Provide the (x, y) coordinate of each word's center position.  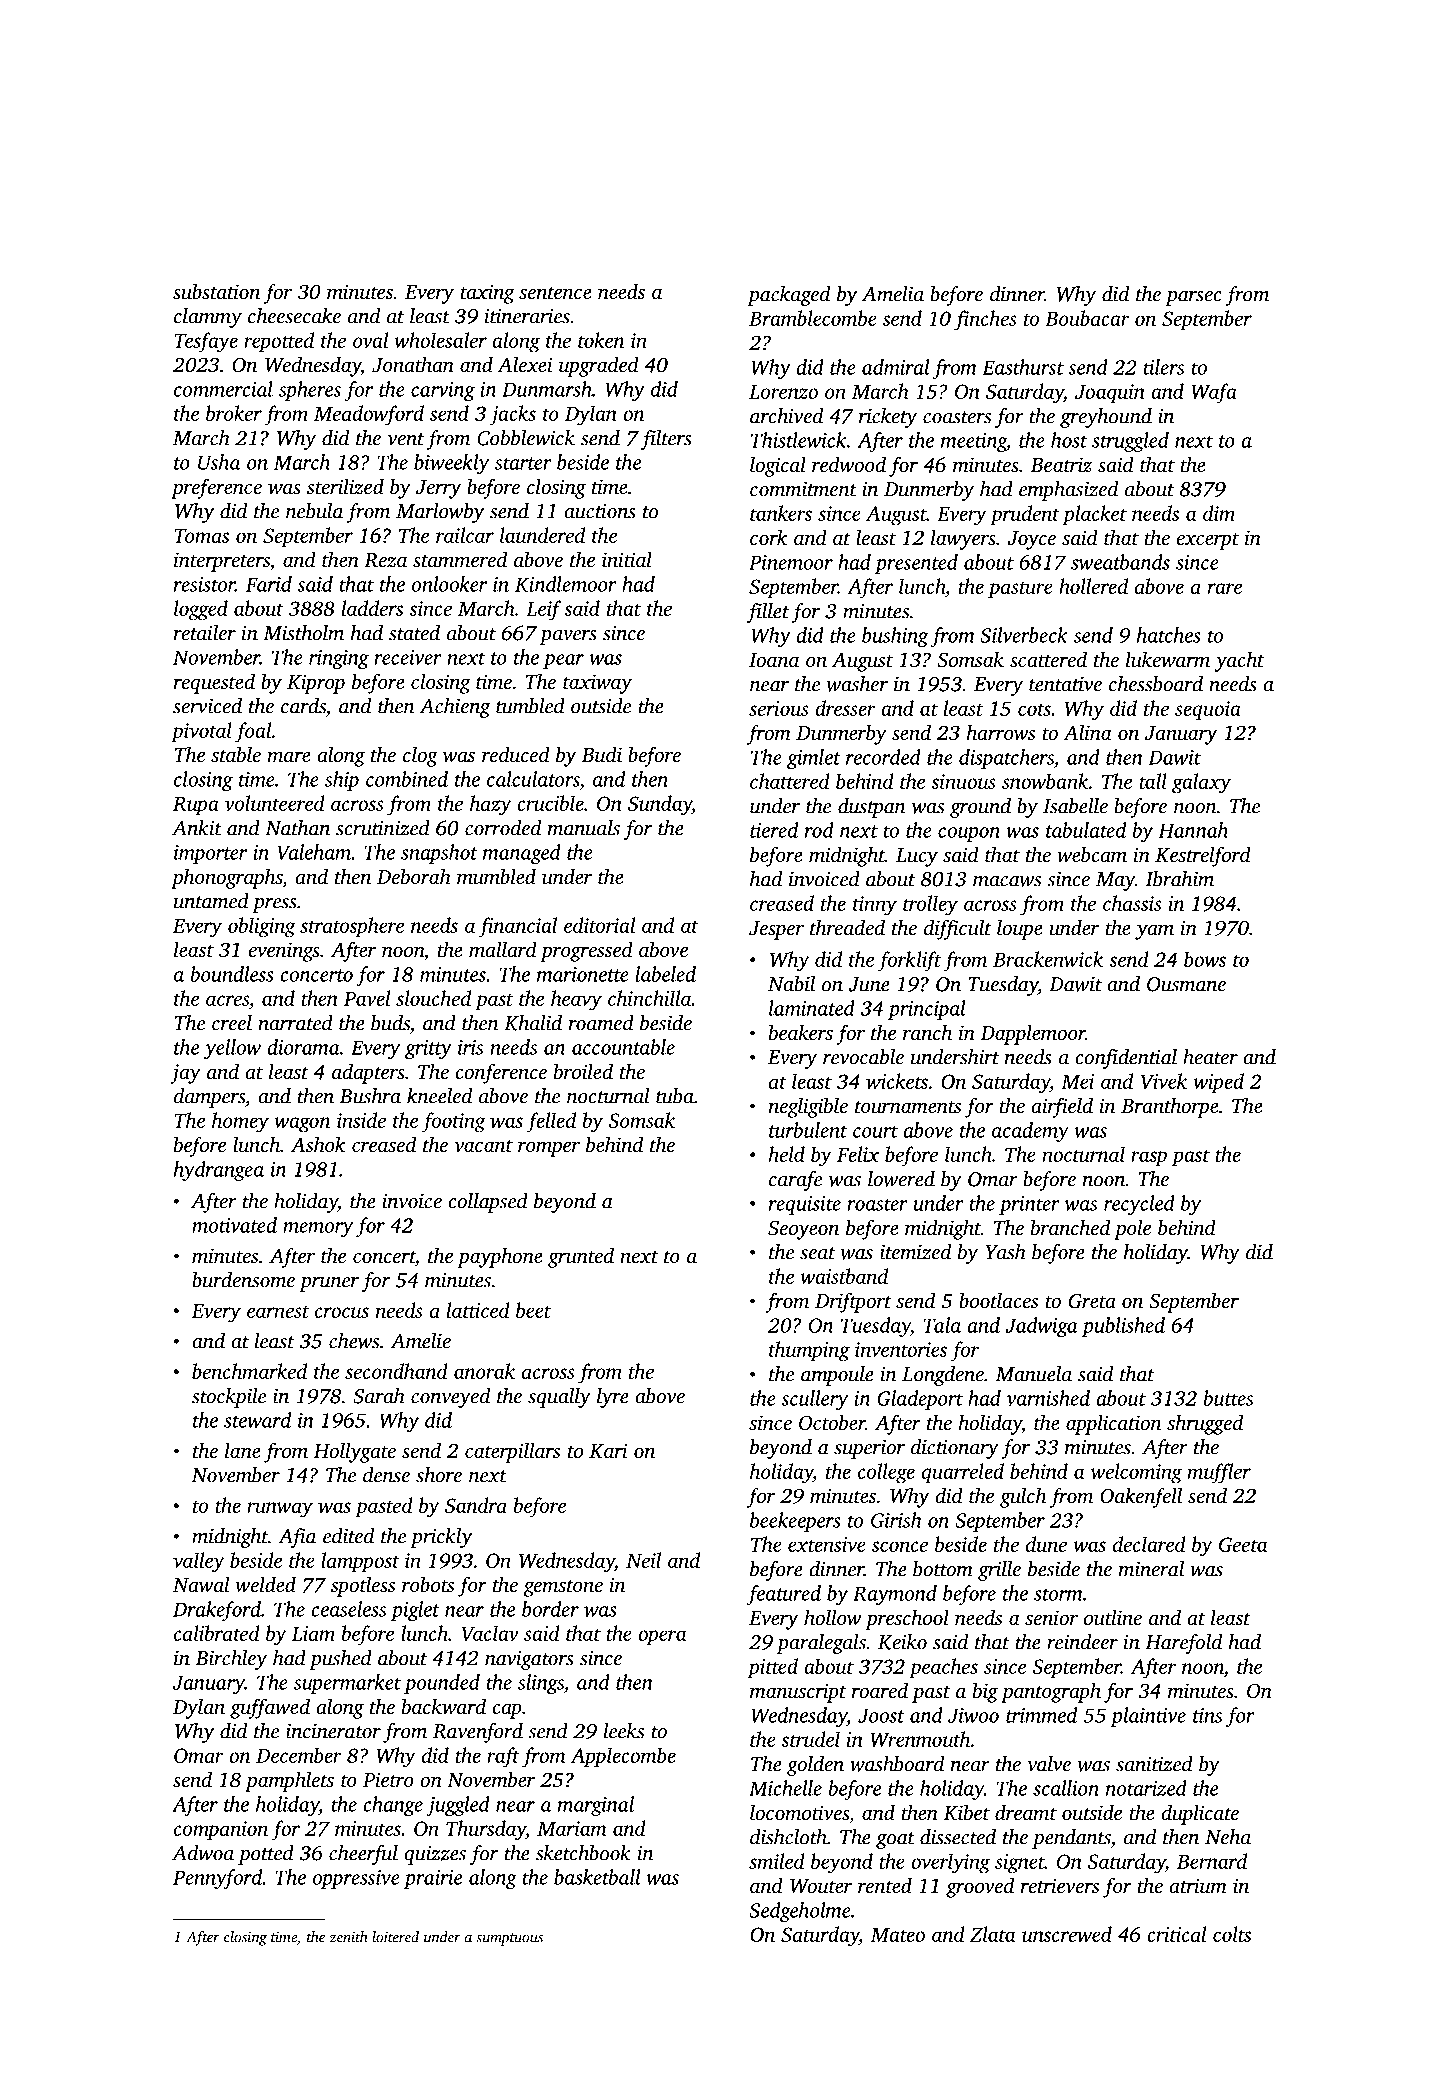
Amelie (421, 1341)
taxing (487, 294)
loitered (395, 1937)
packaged (789, 296)
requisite (805, 1205)
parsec (1193, 298)
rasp (1149, 1159)
